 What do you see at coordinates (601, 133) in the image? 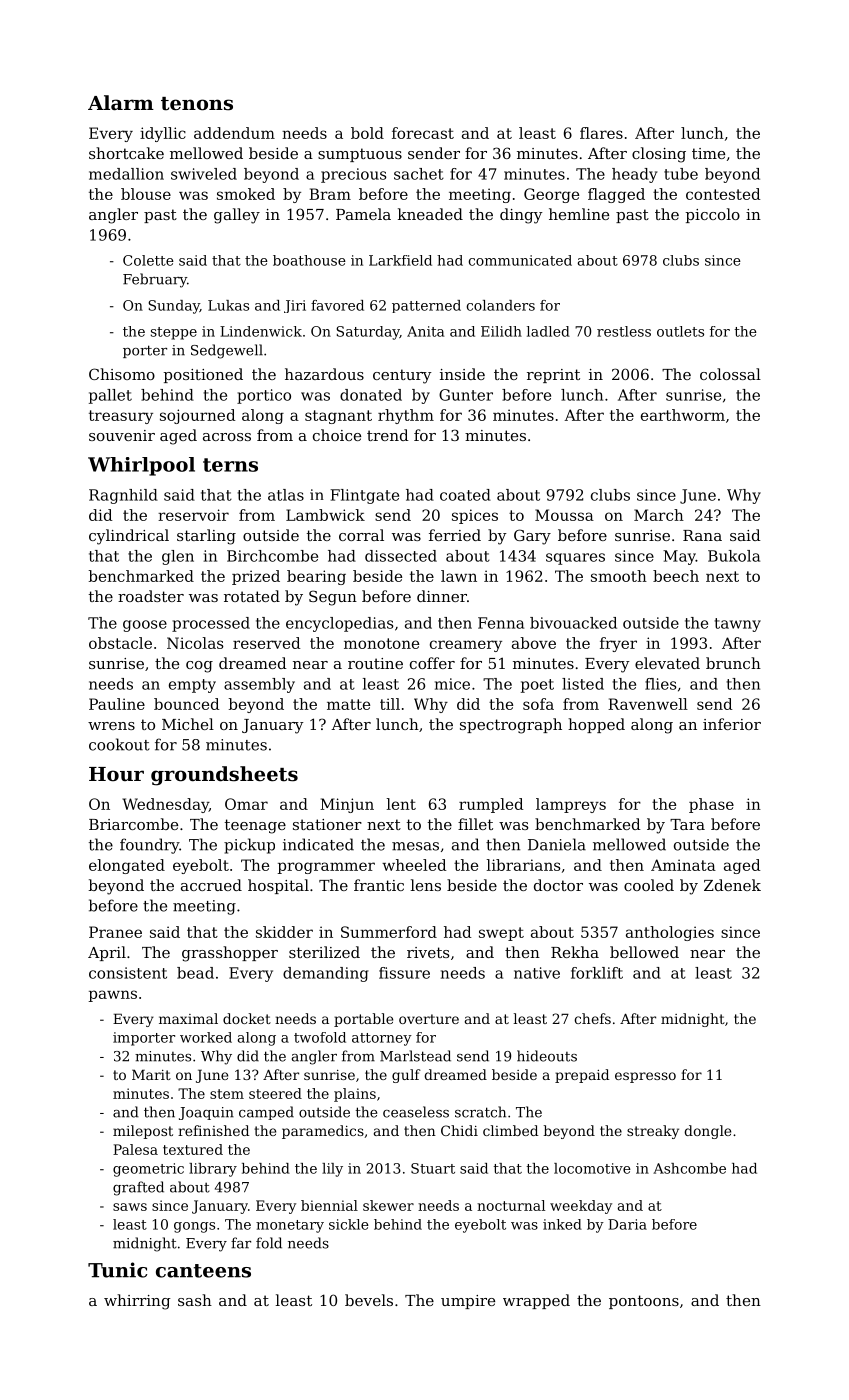
I see `flares` at bounding box center [601, 133].
